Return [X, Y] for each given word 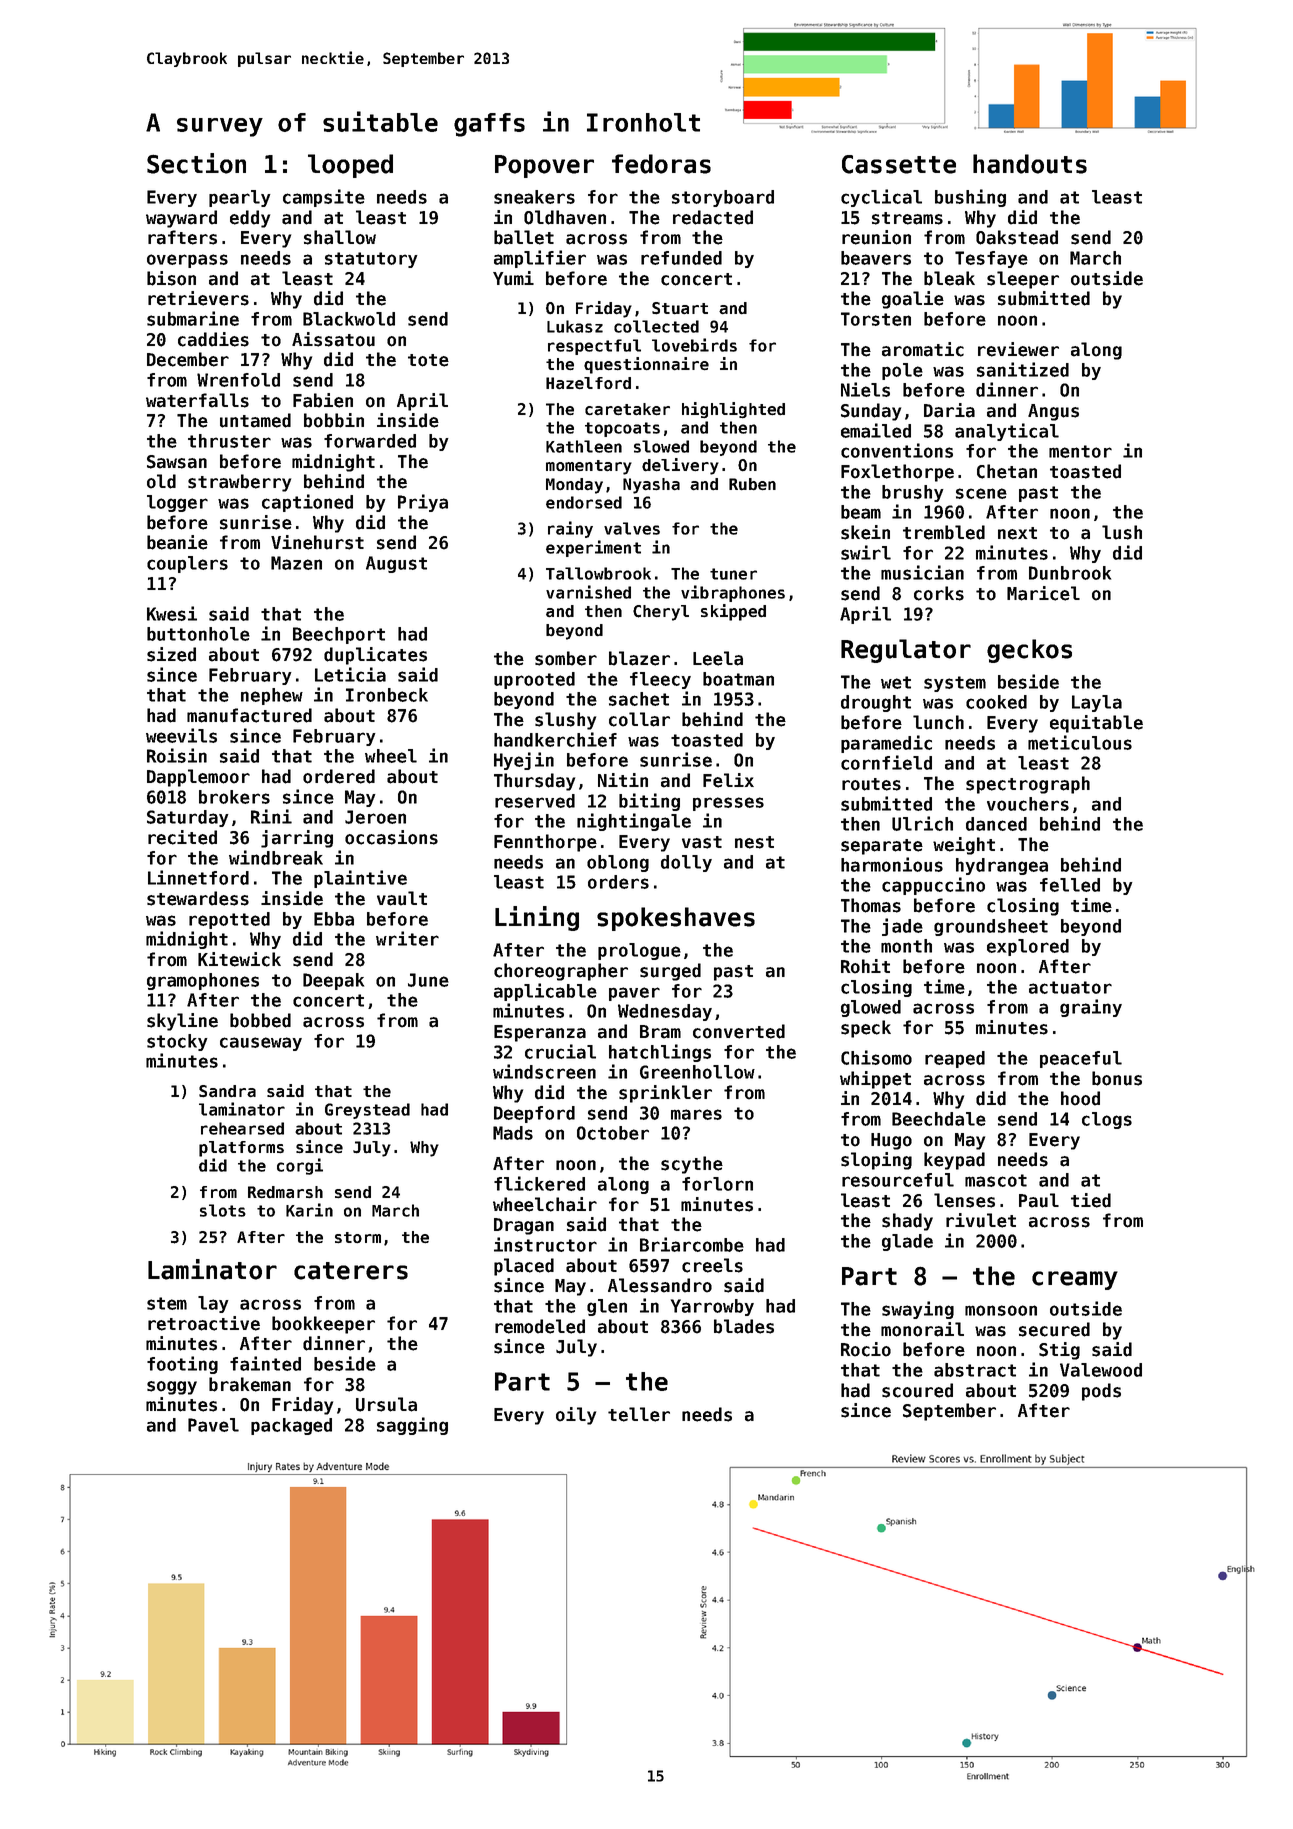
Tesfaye [991, 259]
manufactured [249, 715]
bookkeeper [323, 1325]
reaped [955, 1059]
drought [876, 703]
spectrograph [1028, 785]
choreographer [561, 972]
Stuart [680, 308]
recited [182, 837]
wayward [181, 219]
